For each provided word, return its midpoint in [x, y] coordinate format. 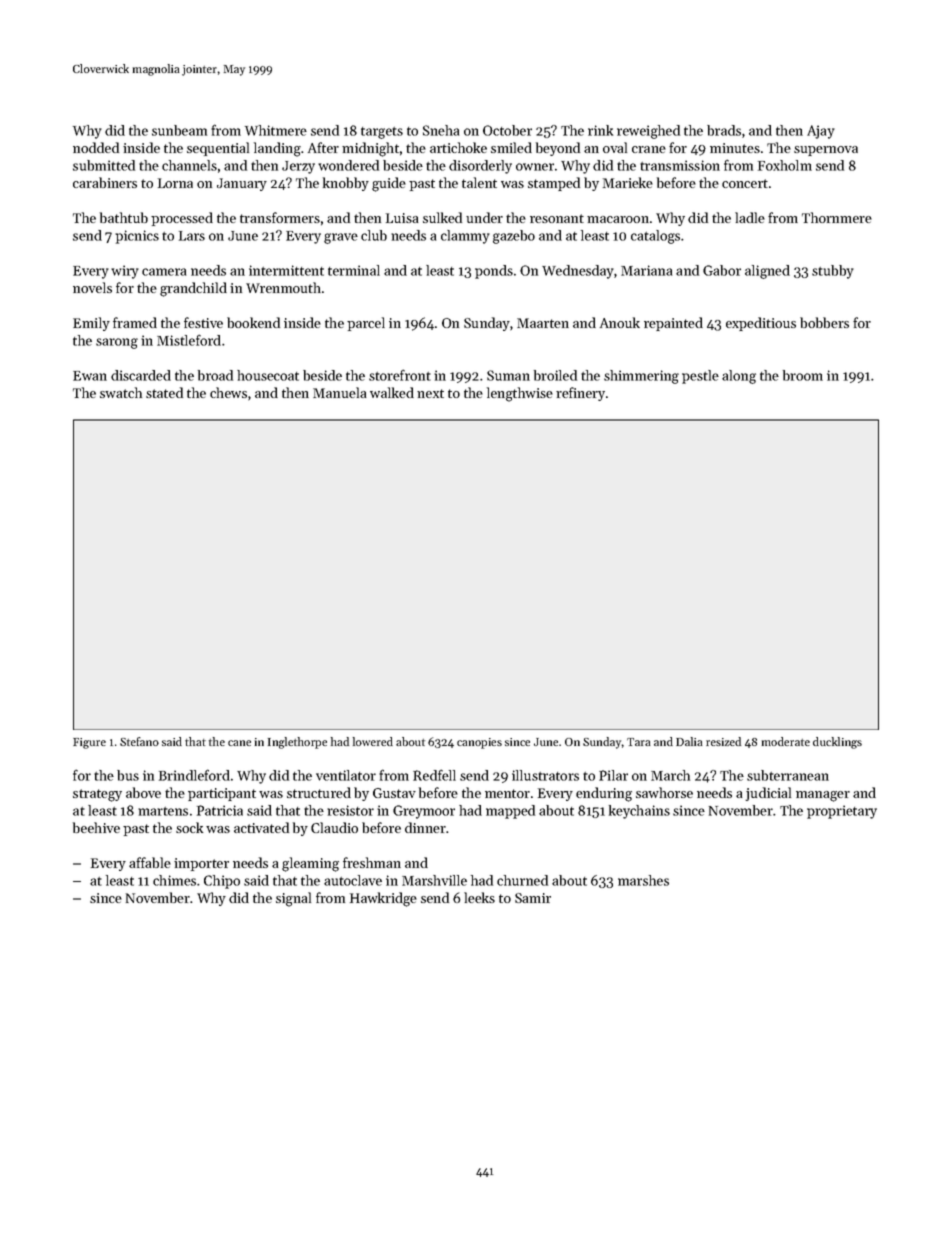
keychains [639, 812]
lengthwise [520, 394]
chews [228, 392]
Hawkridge [383, 899]
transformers [280, 217]
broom [803, 375]
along [739, 377]
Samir [533, 898]
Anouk [620, 322]
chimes [174, 880]
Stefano [139, 741]
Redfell [434, 775]
